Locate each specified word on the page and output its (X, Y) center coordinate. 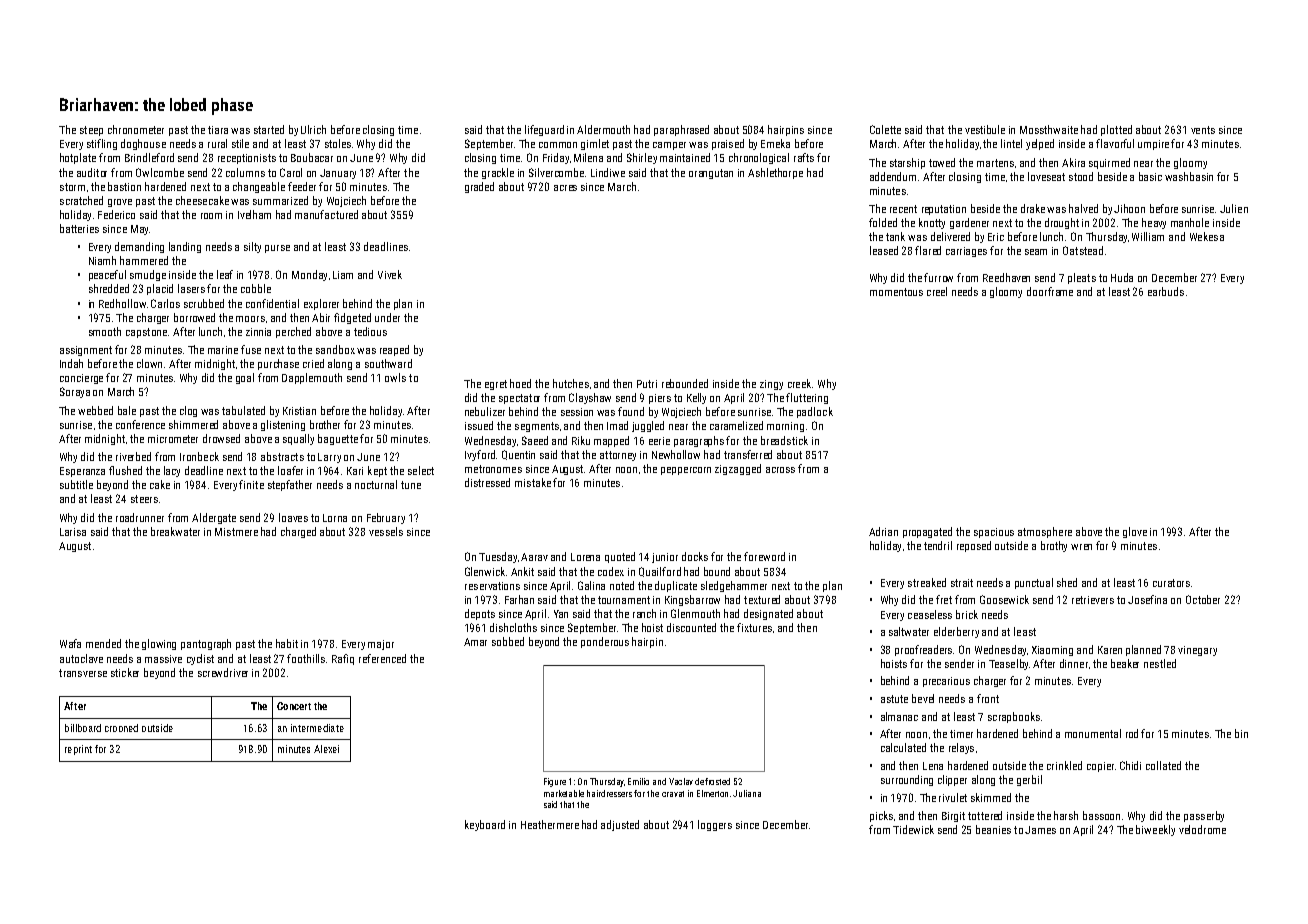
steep (91, 131)
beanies (993, 829)
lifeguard (544, 130)
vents (1203, 130)
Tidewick (913, 829)
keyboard (485, 825)
